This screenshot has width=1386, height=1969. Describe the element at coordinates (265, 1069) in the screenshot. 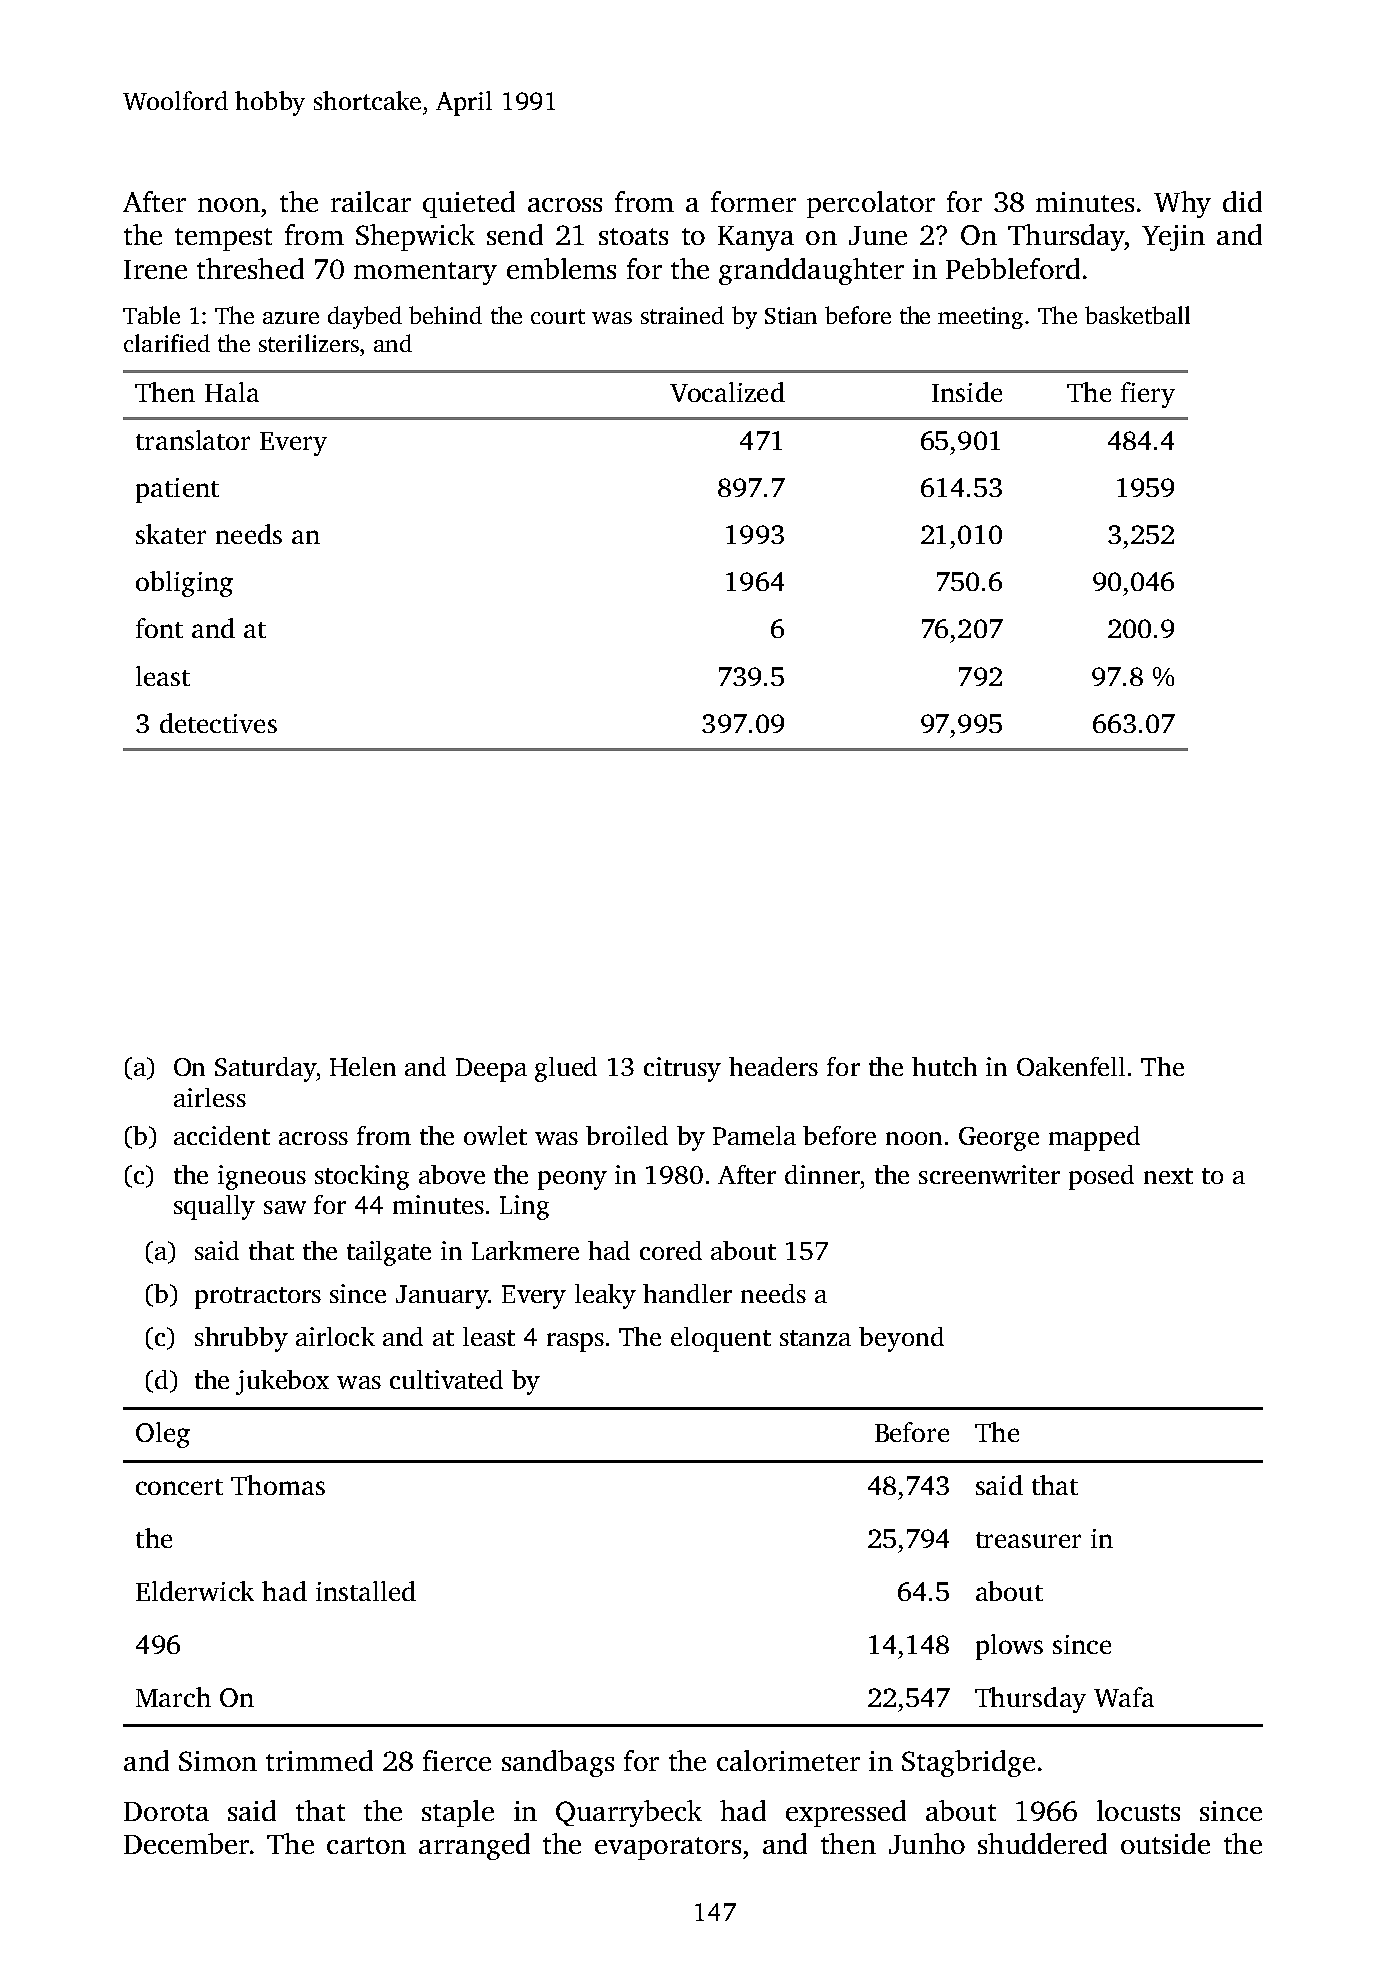

I see `Saturday` at that location.
